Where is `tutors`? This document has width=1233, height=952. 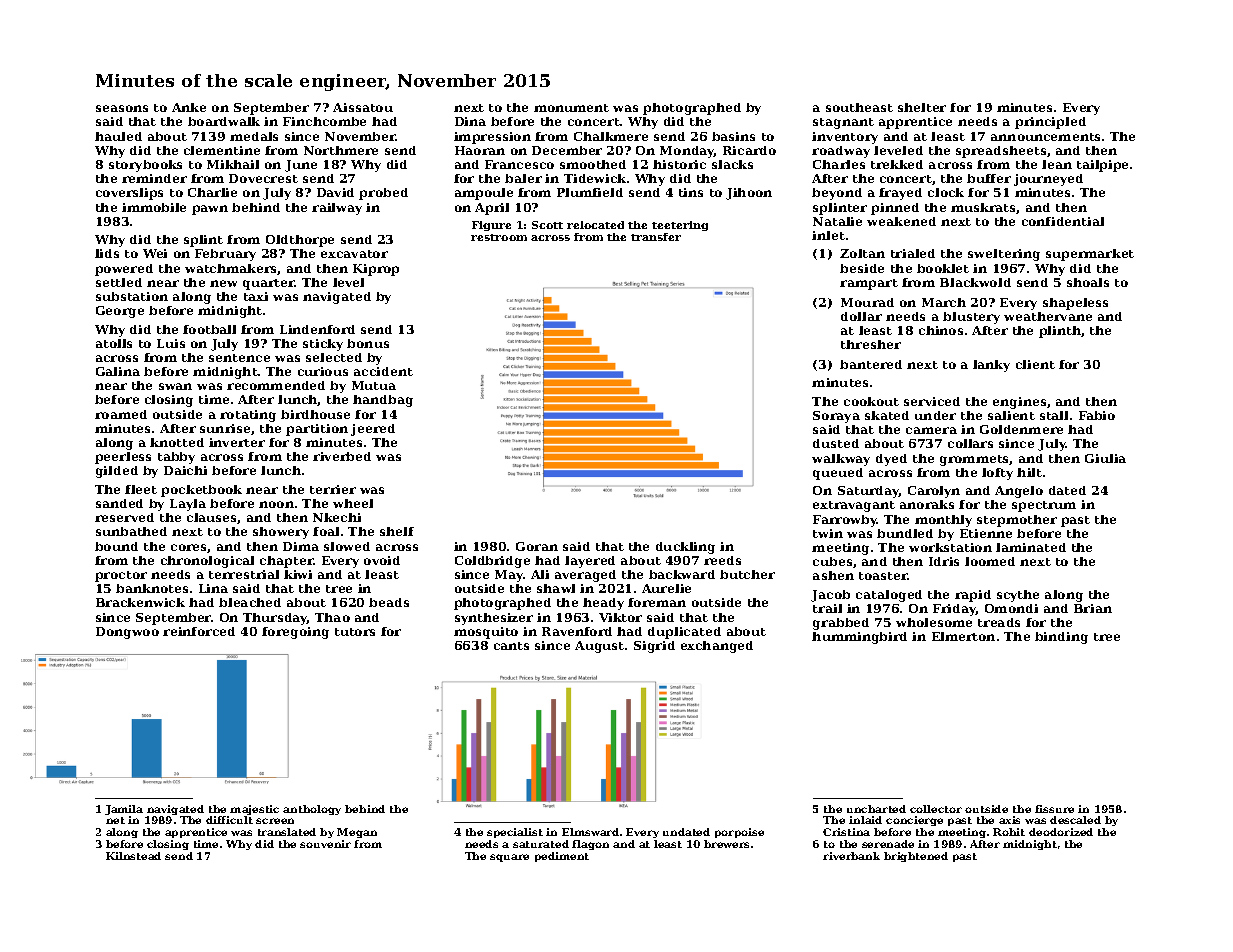 tutors is located at coordinates (355, 632).
